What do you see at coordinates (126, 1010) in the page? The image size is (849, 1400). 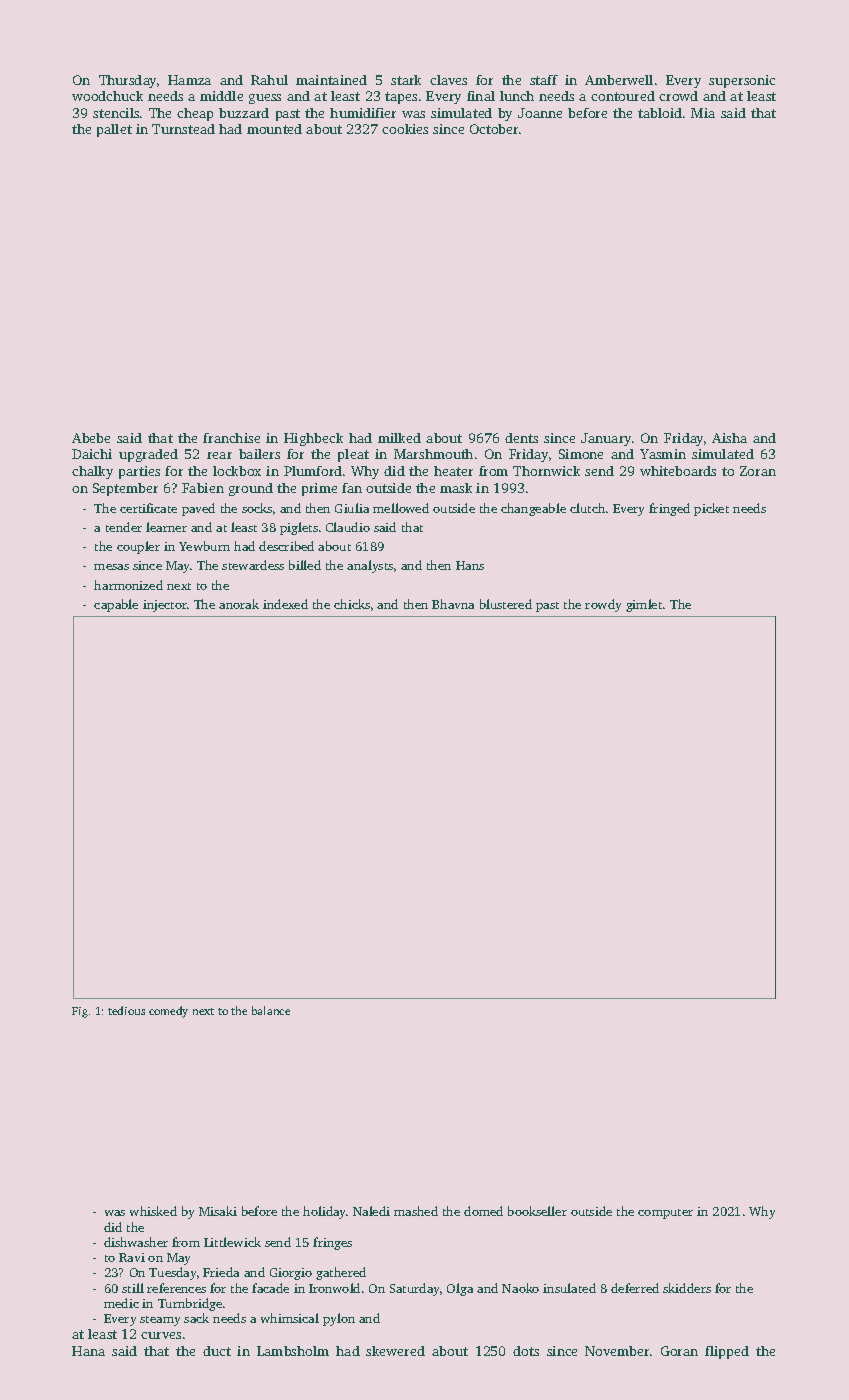 I see `tedious` at bounding box center [126, 1010].
